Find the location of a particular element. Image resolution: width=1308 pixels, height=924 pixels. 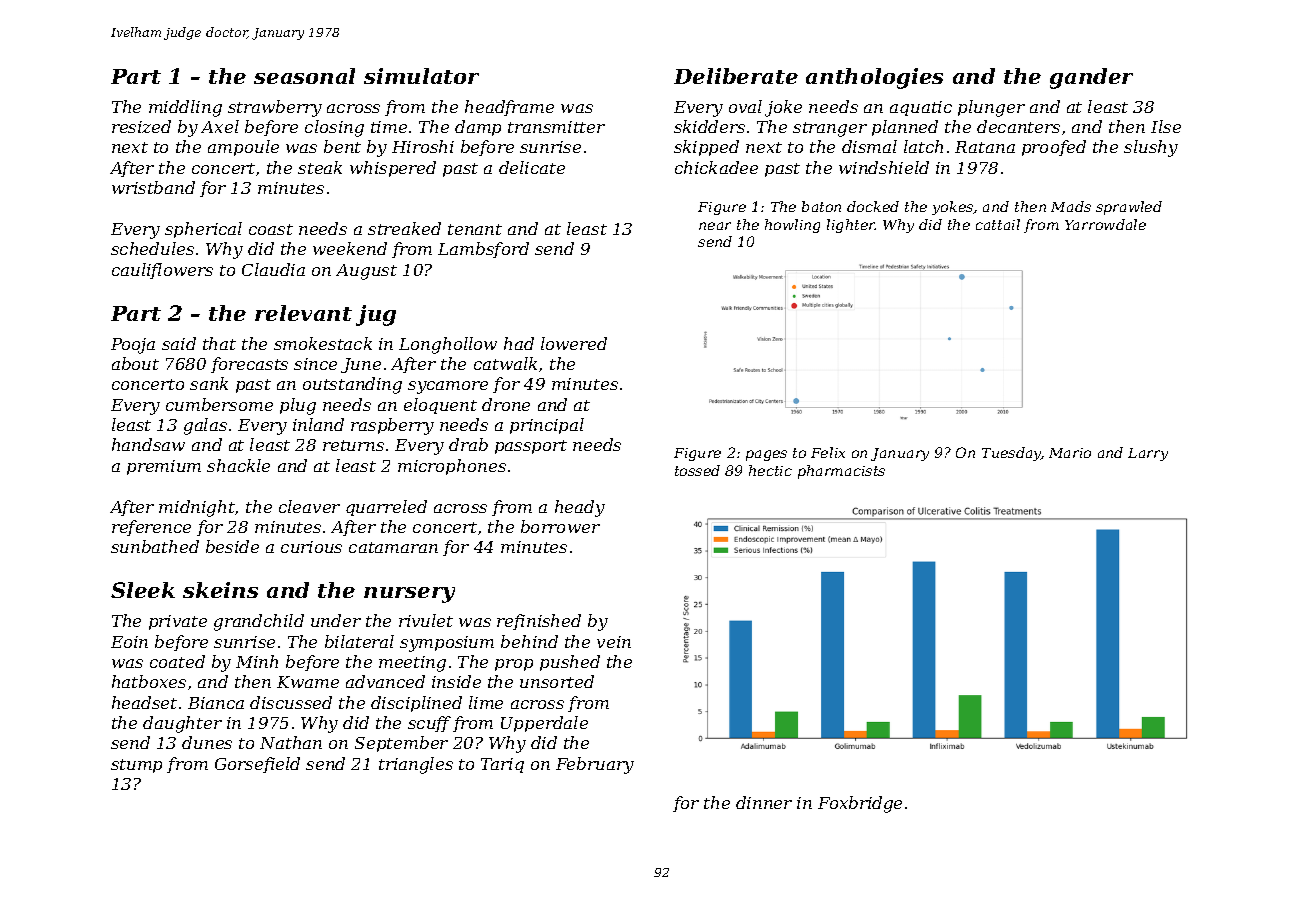

Gorsefield is located at coordinates (257, 765).
